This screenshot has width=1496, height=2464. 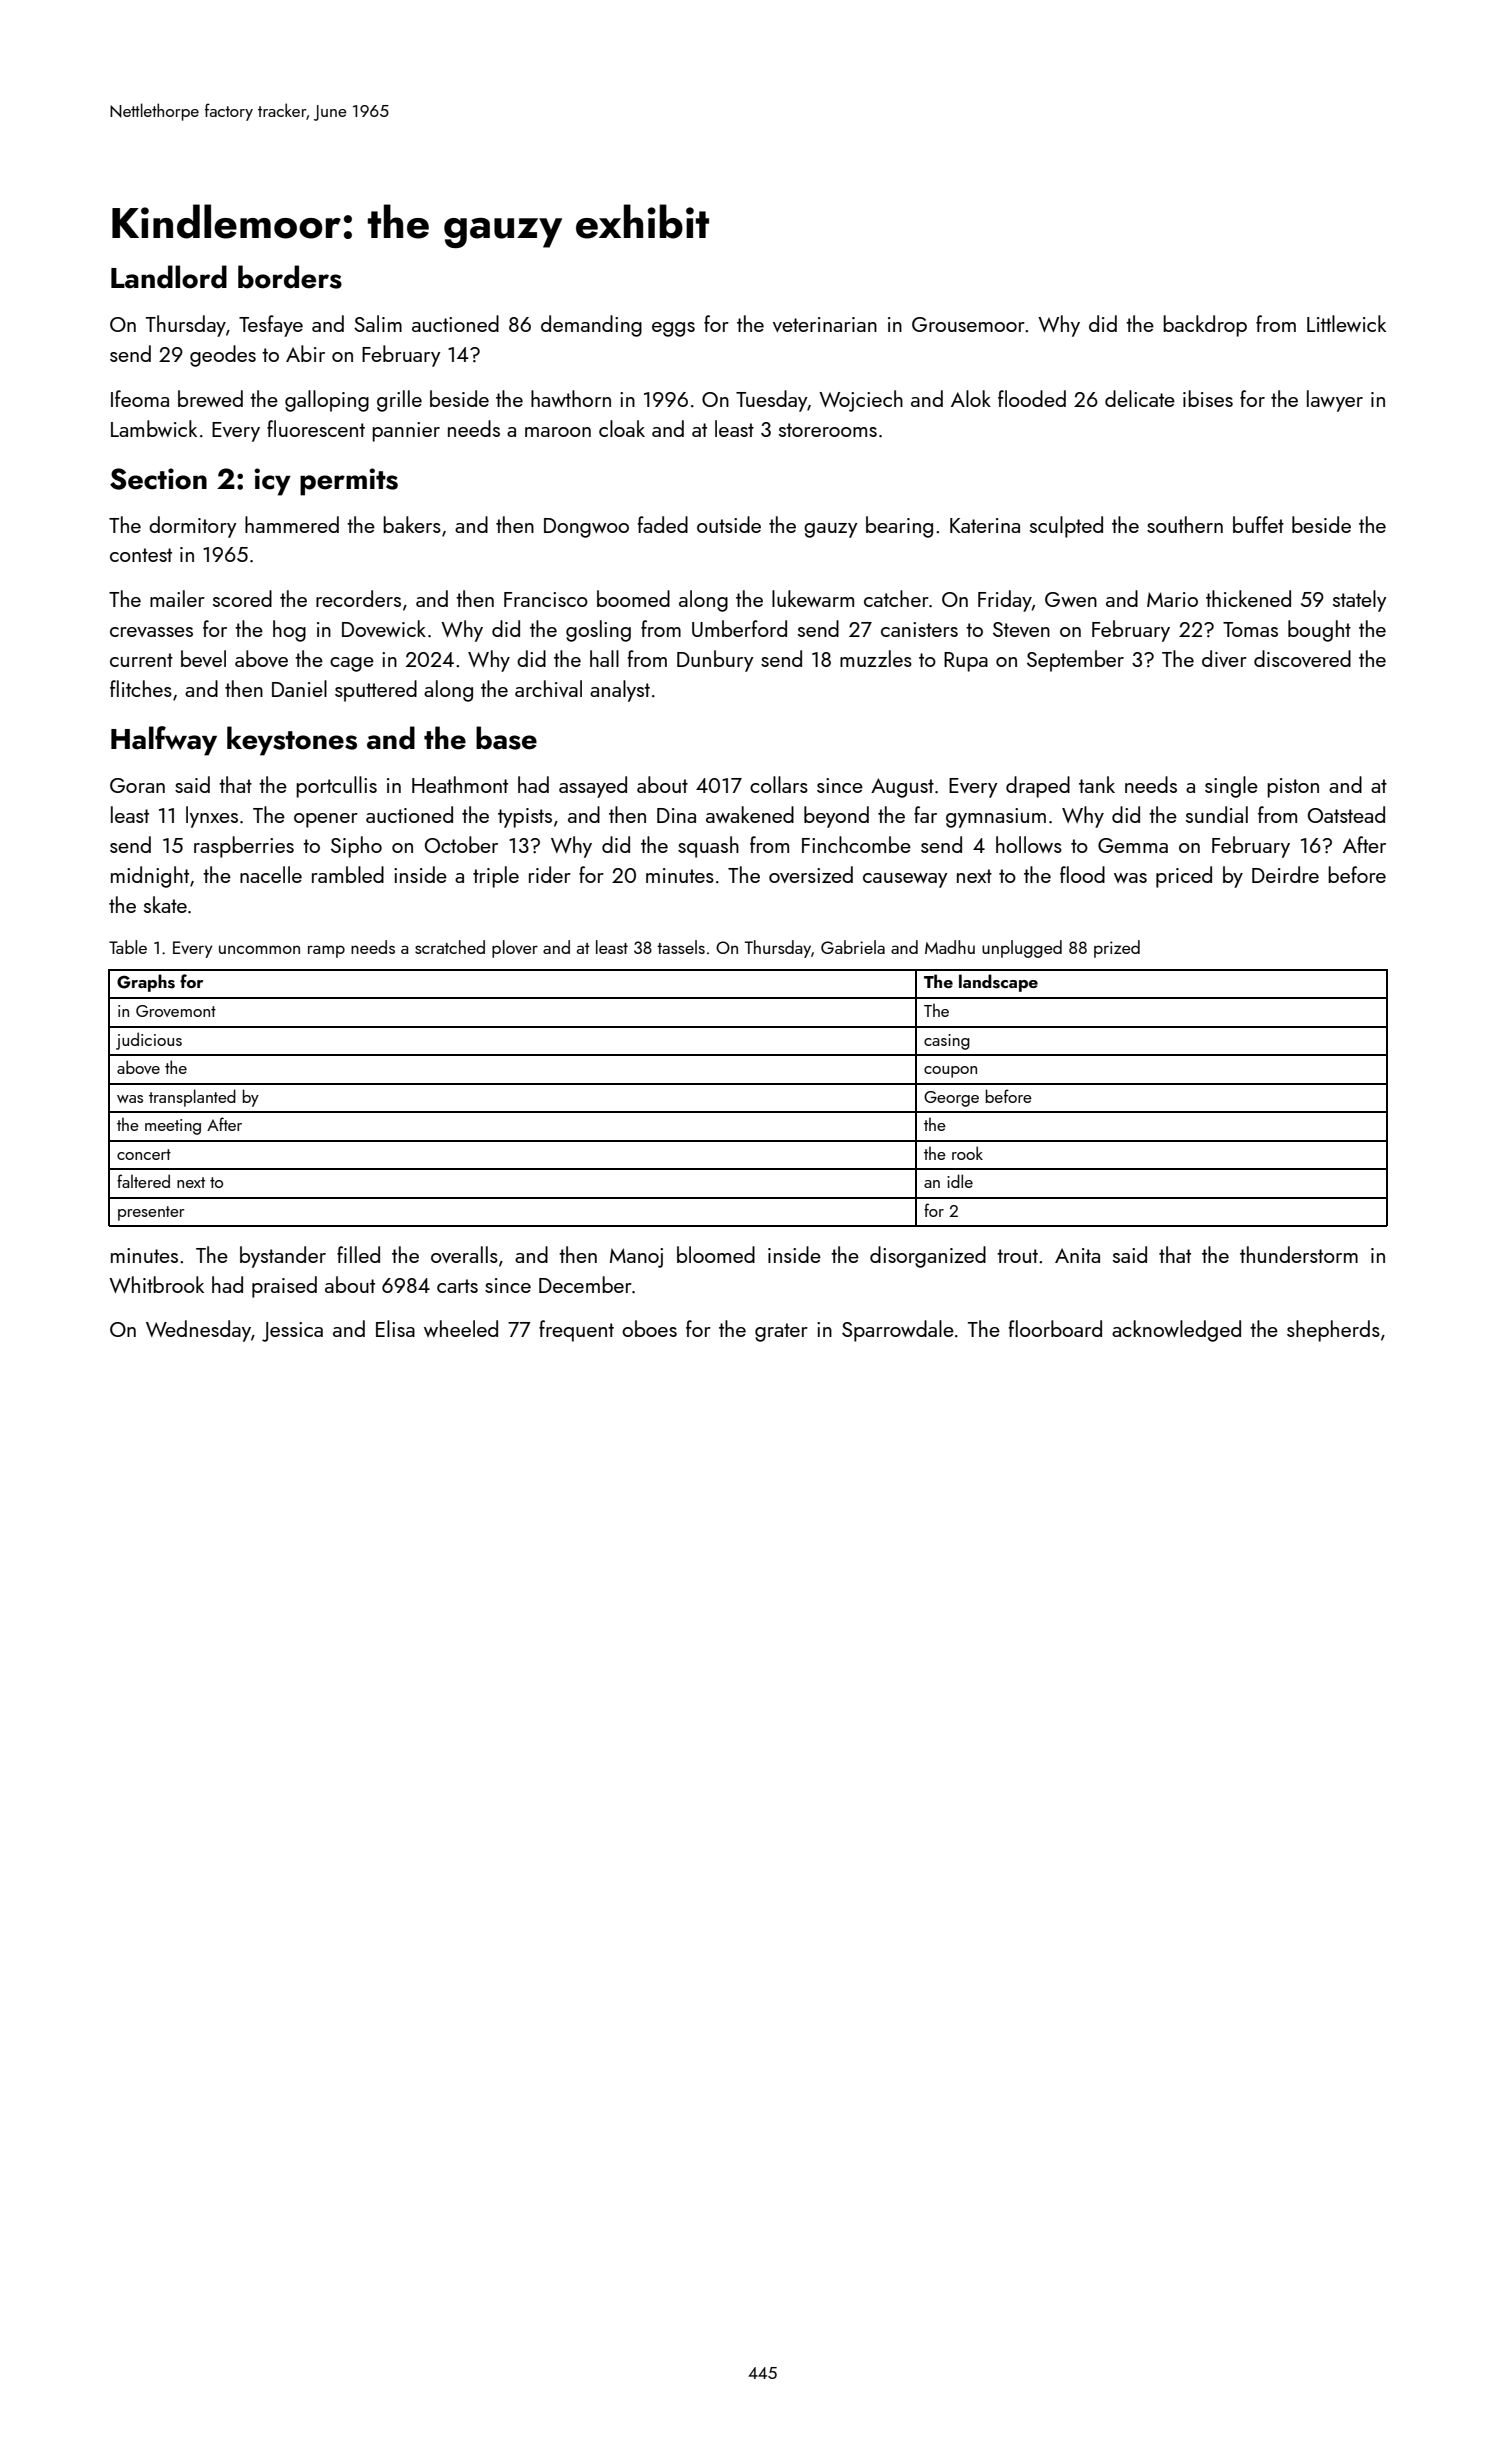 I want to click on veterinarian, so click(x=825, y=324).
